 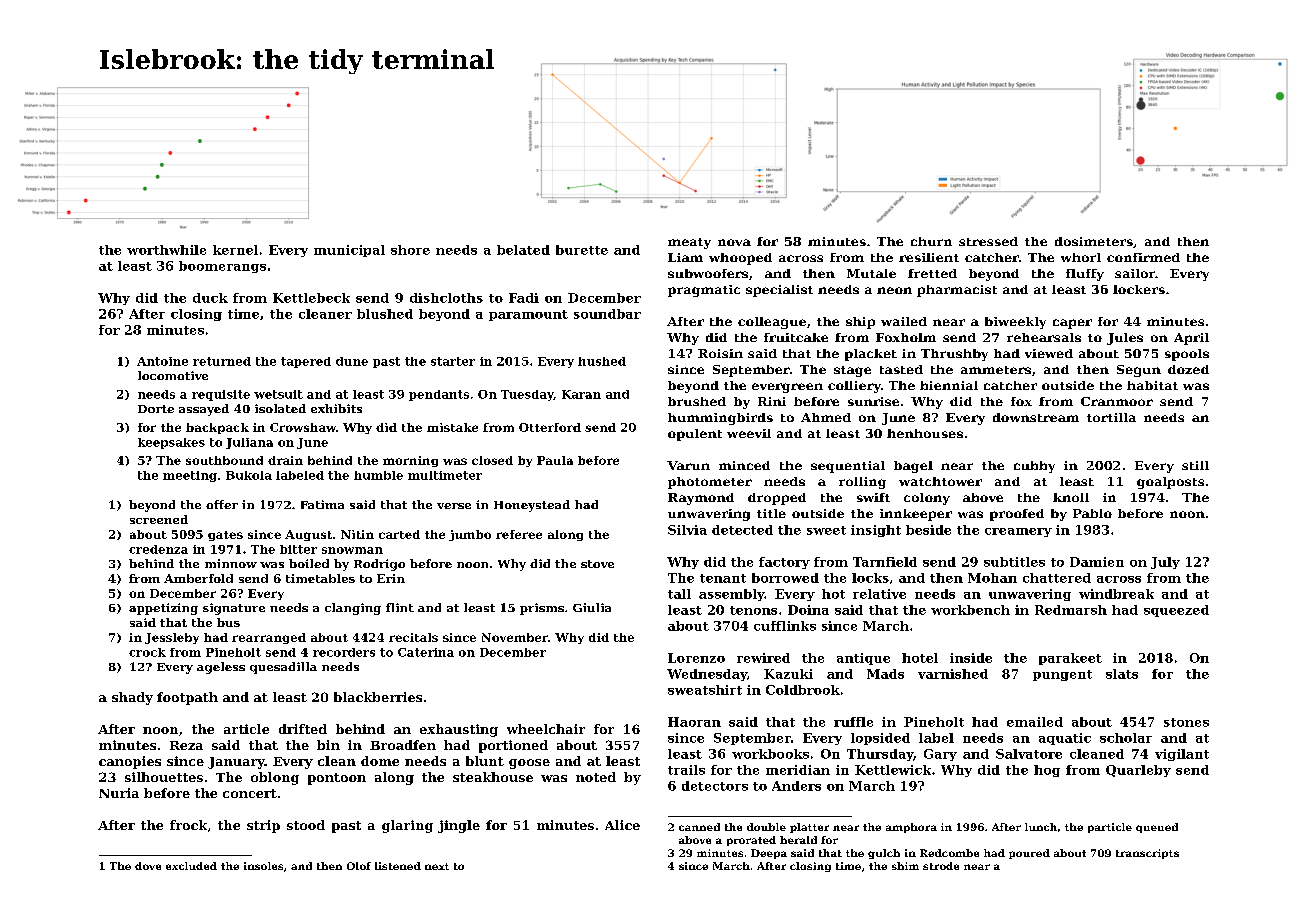 What do you see at coordinates (1092, 513) in the screenshot?
I see `Pablo` at bounding box center [1092, 513].
